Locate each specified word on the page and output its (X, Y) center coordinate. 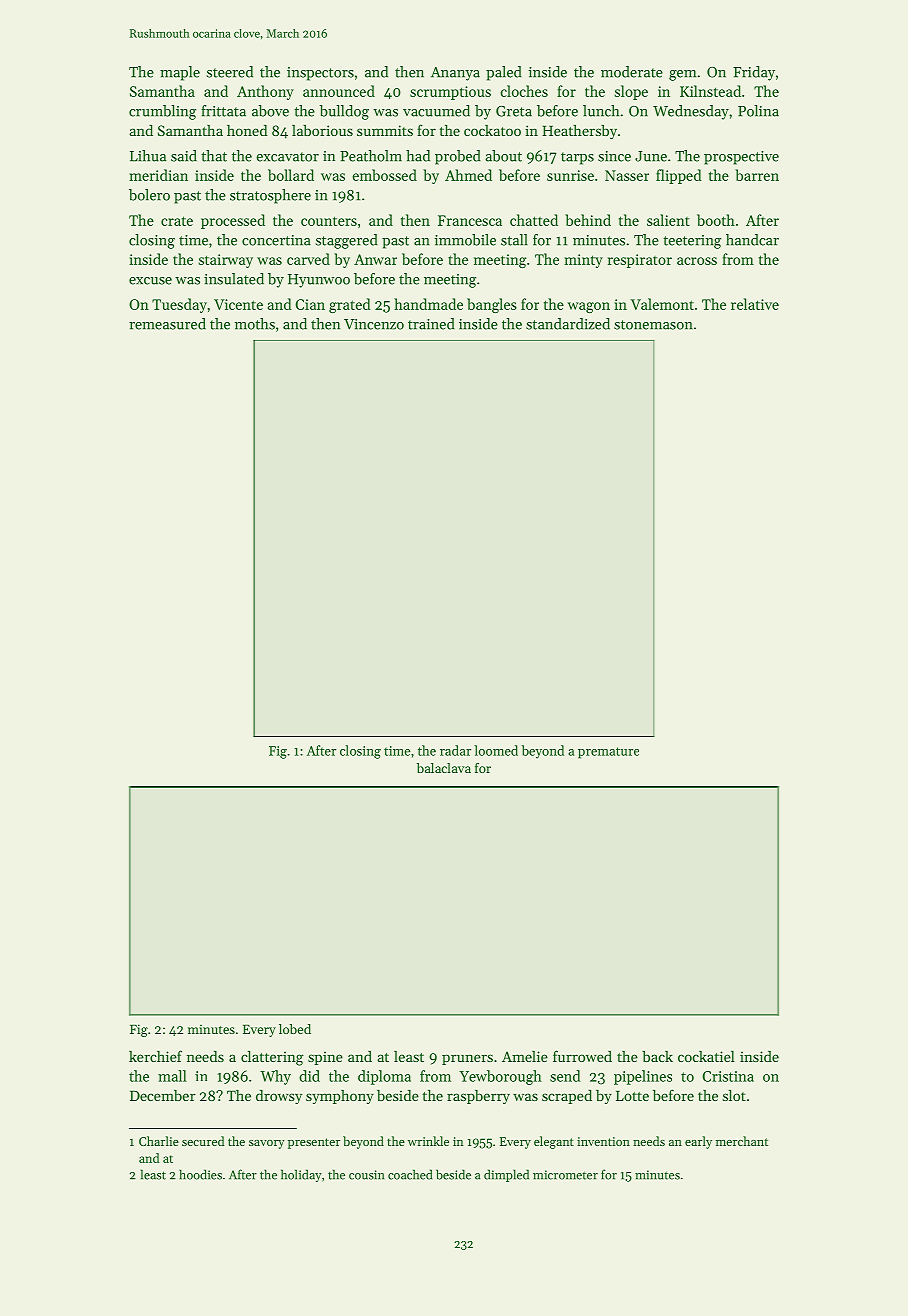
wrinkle (428, 1141)
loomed (496, 750)
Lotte (632, 1095)
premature (608, 753)
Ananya (455, 74)
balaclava (444, 768)
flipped (678, 176)
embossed (385, 175)
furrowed (582, 1056)
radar (455, 750)
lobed (295, 1029)
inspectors (320, 74)
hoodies (200, 1174)
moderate (632, 72)
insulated (234, 279)
